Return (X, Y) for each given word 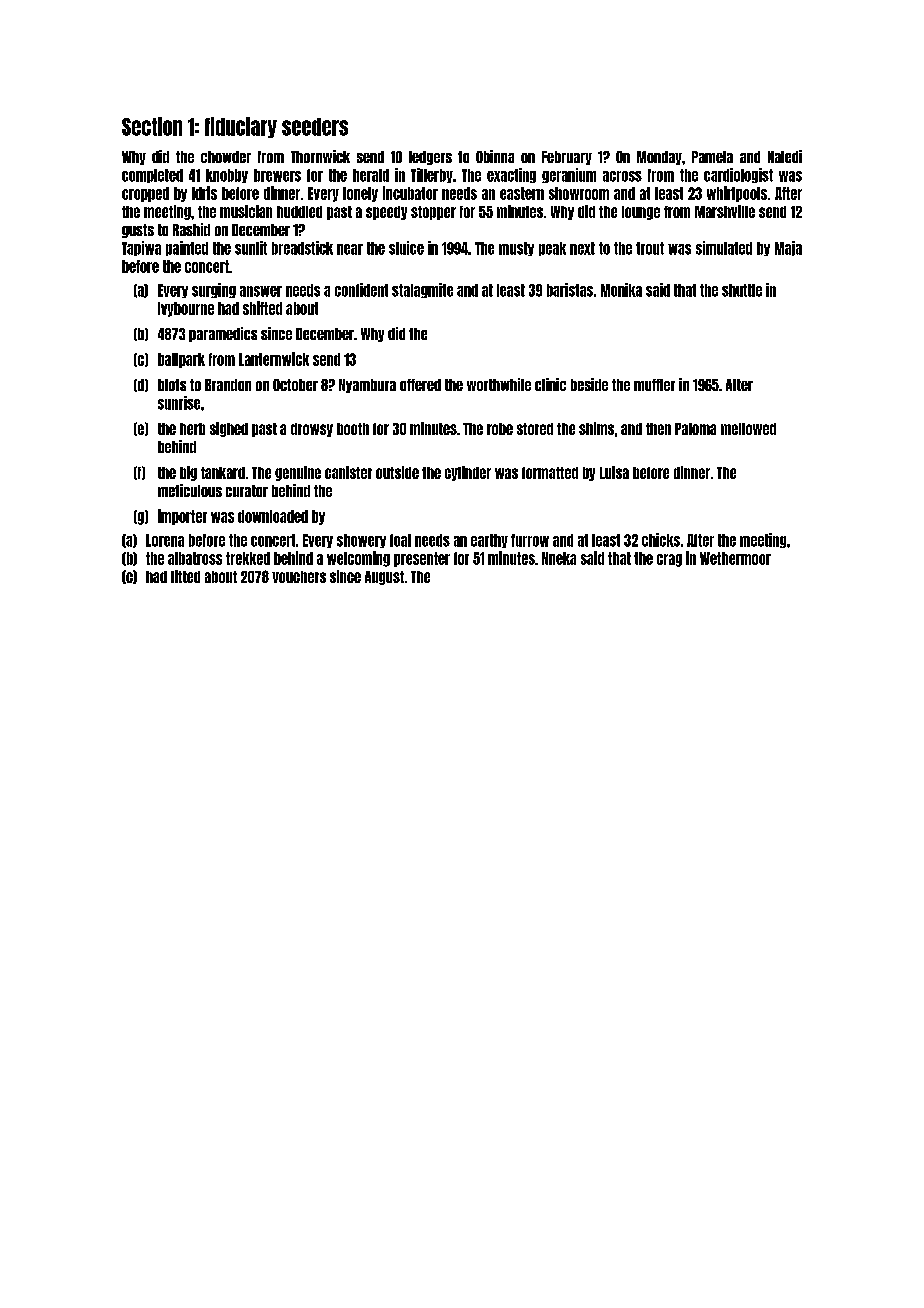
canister (348, 472)
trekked (248, 558)
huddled (299, 212)
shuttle (742, 290)
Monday (659, 158)
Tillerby (432, 175)
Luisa (614, 472)
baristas (570, 290)
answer (261, 291)
